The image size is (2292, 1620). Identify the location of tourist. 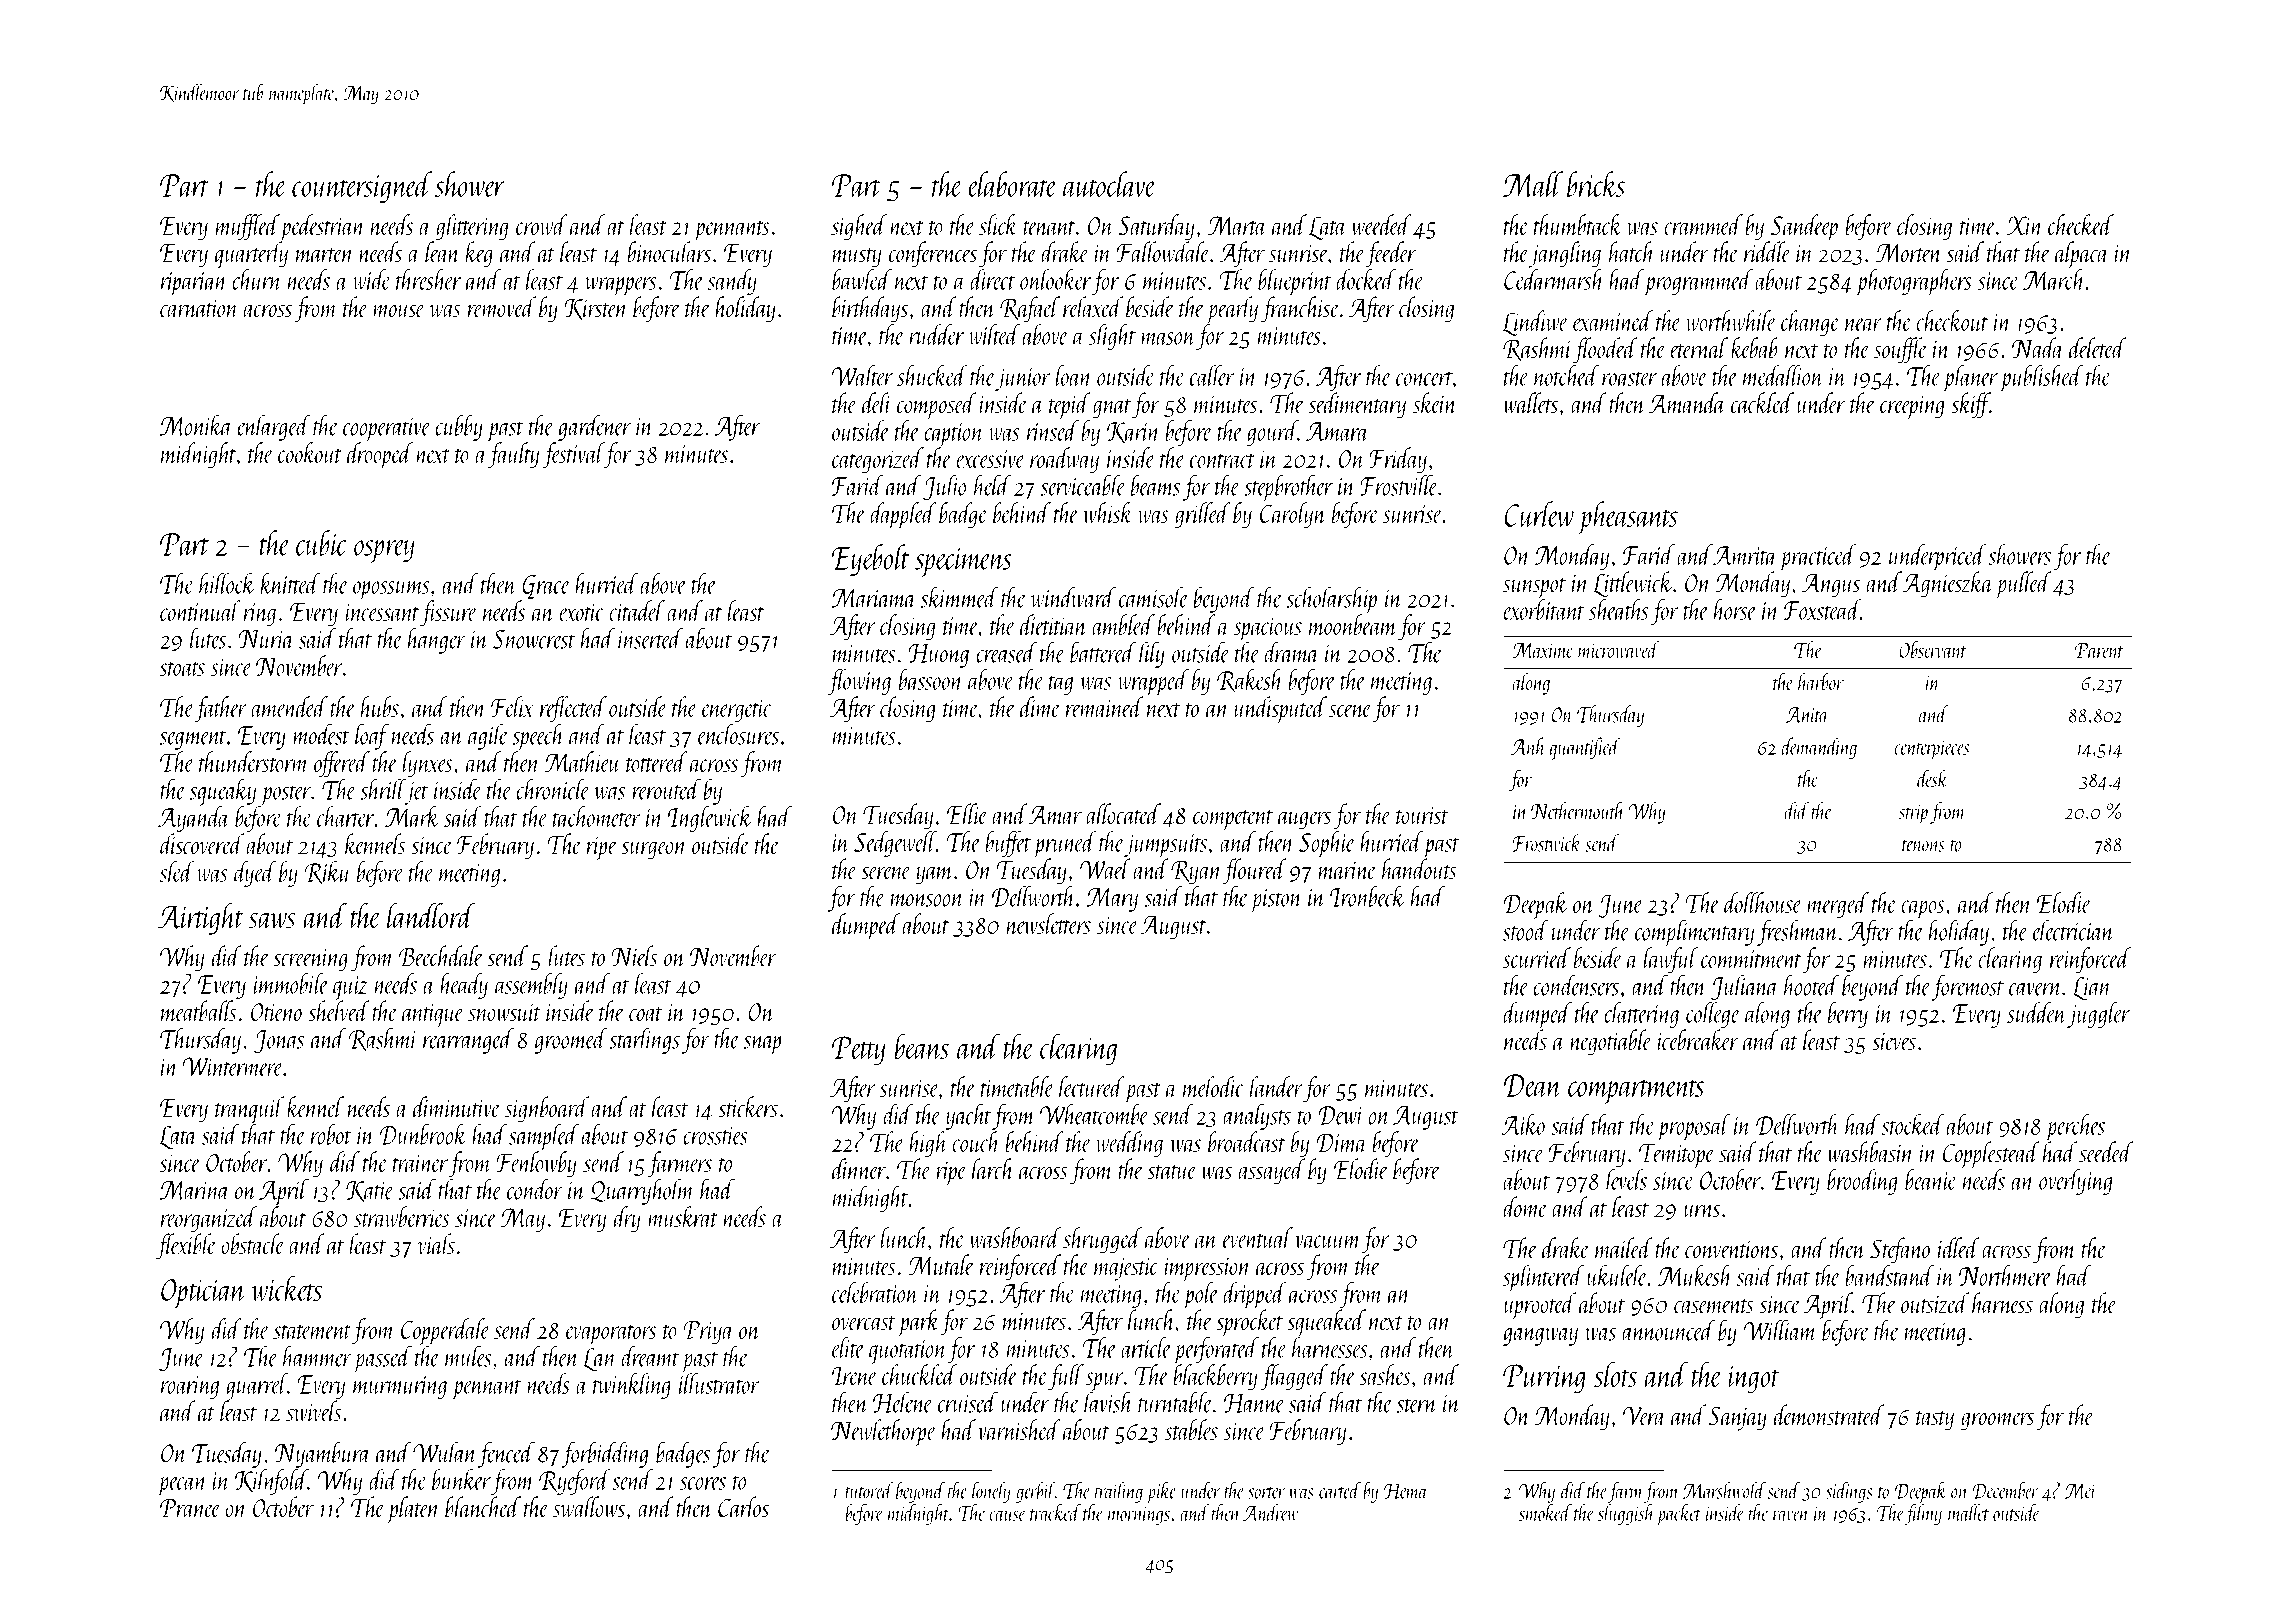
(1422, 816).
